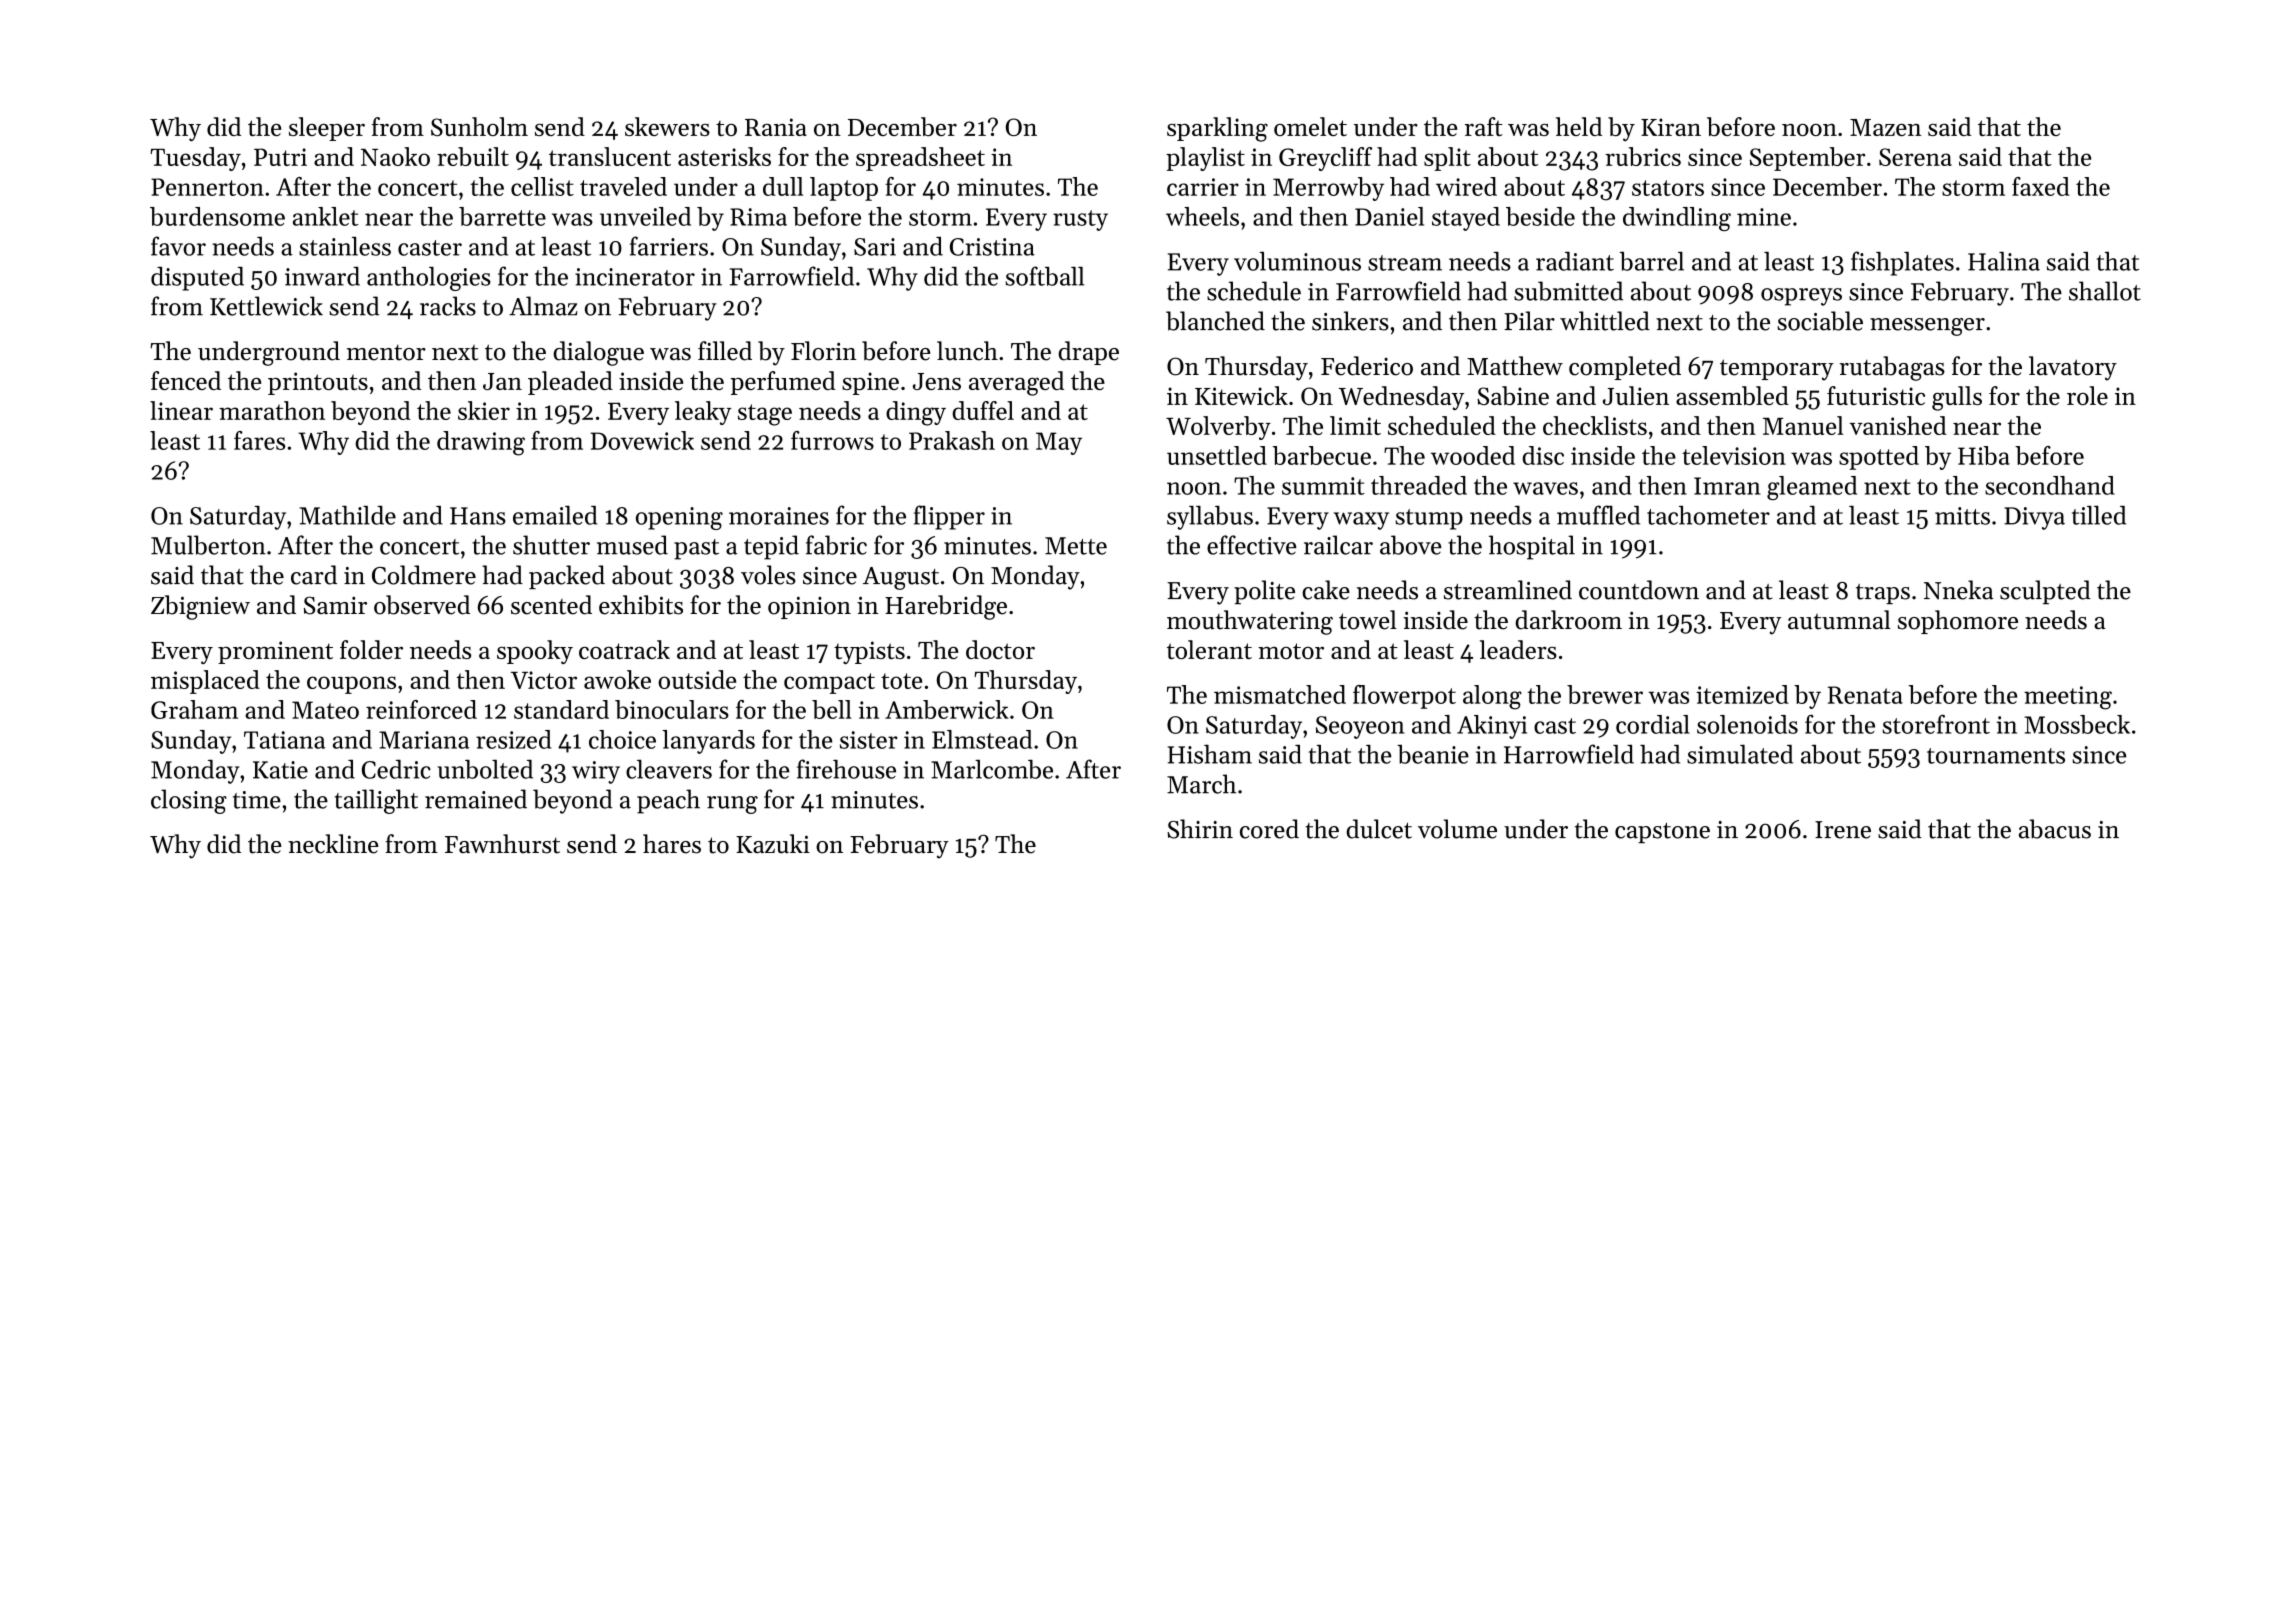 The height and width of the screenshot is (1620, 2292). Describe the element at coordinates (1958, 590) in the screenshot. I see `Nneka` at that location.
